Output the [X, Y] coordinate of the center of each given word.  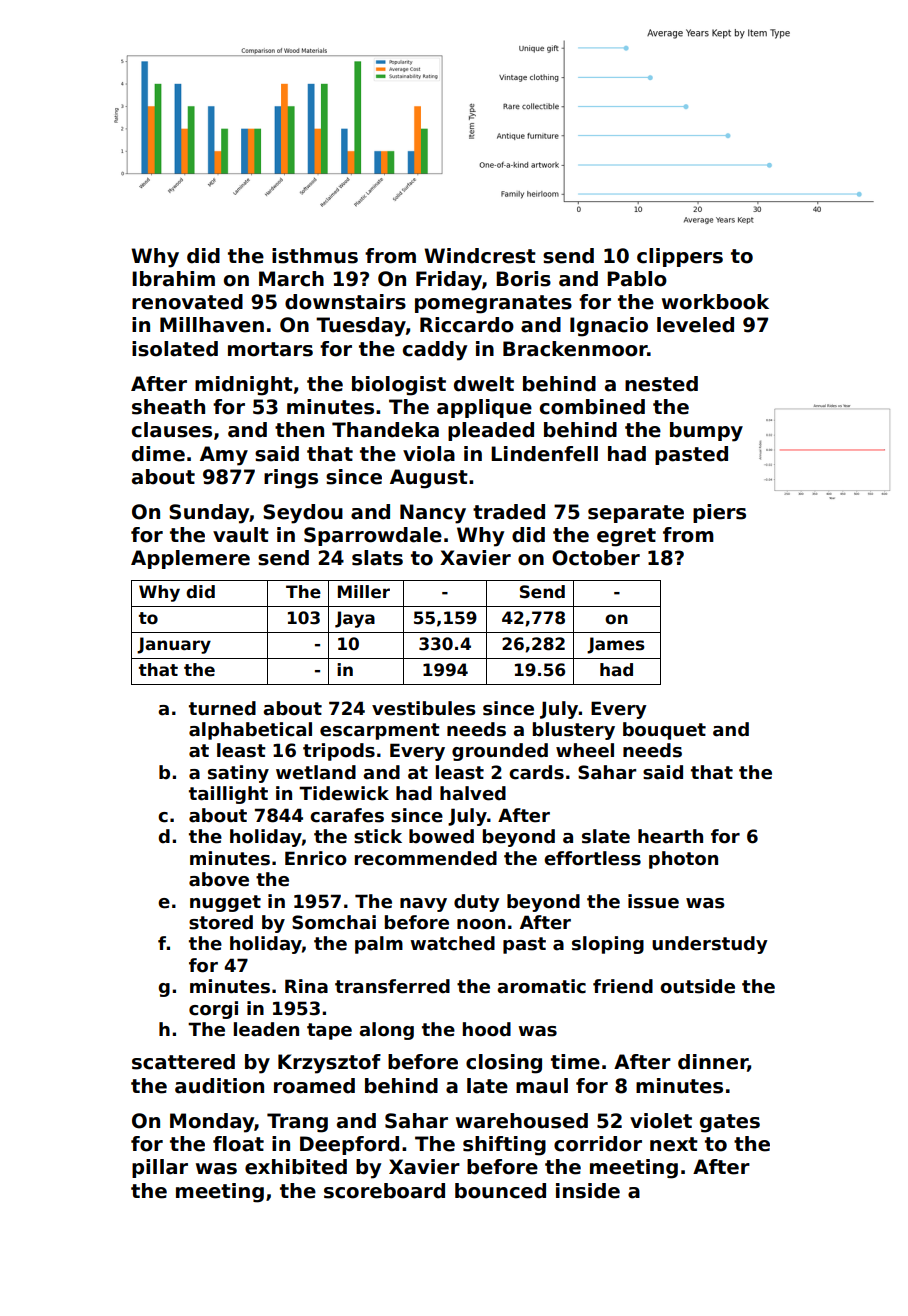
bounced [500, 1191]
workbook [715, 302]
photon [683, 860]
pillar [160, 1168]
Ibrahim [173, 279]
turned [222, 708]
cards [536, 772]
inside [588, 1191]
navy [423, 905]
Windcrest [480, 256]
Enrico [316, 858]
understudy [710, 945]
